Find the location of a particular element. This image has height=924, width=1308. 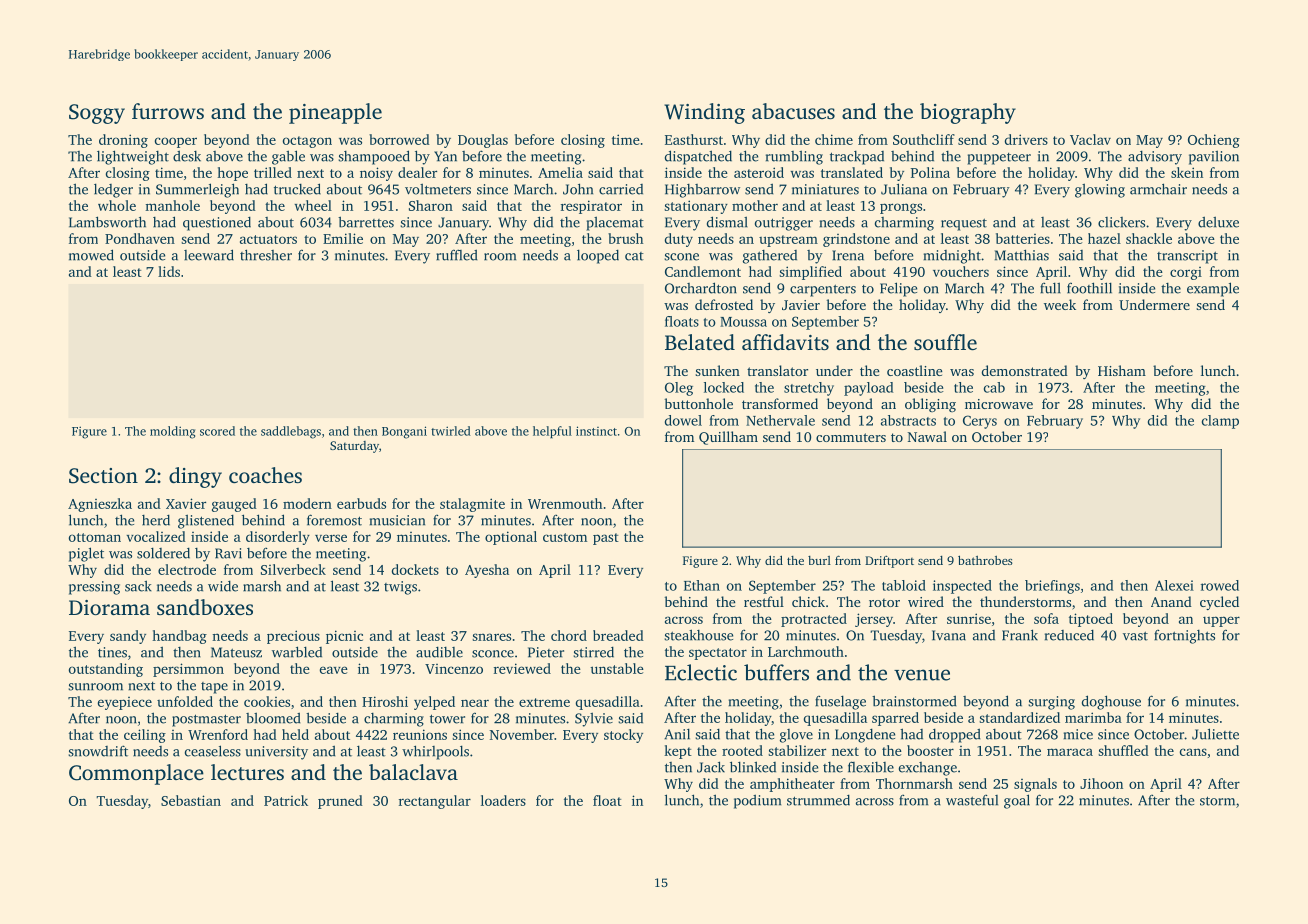

furrows is located at coordinates (168, 111).
